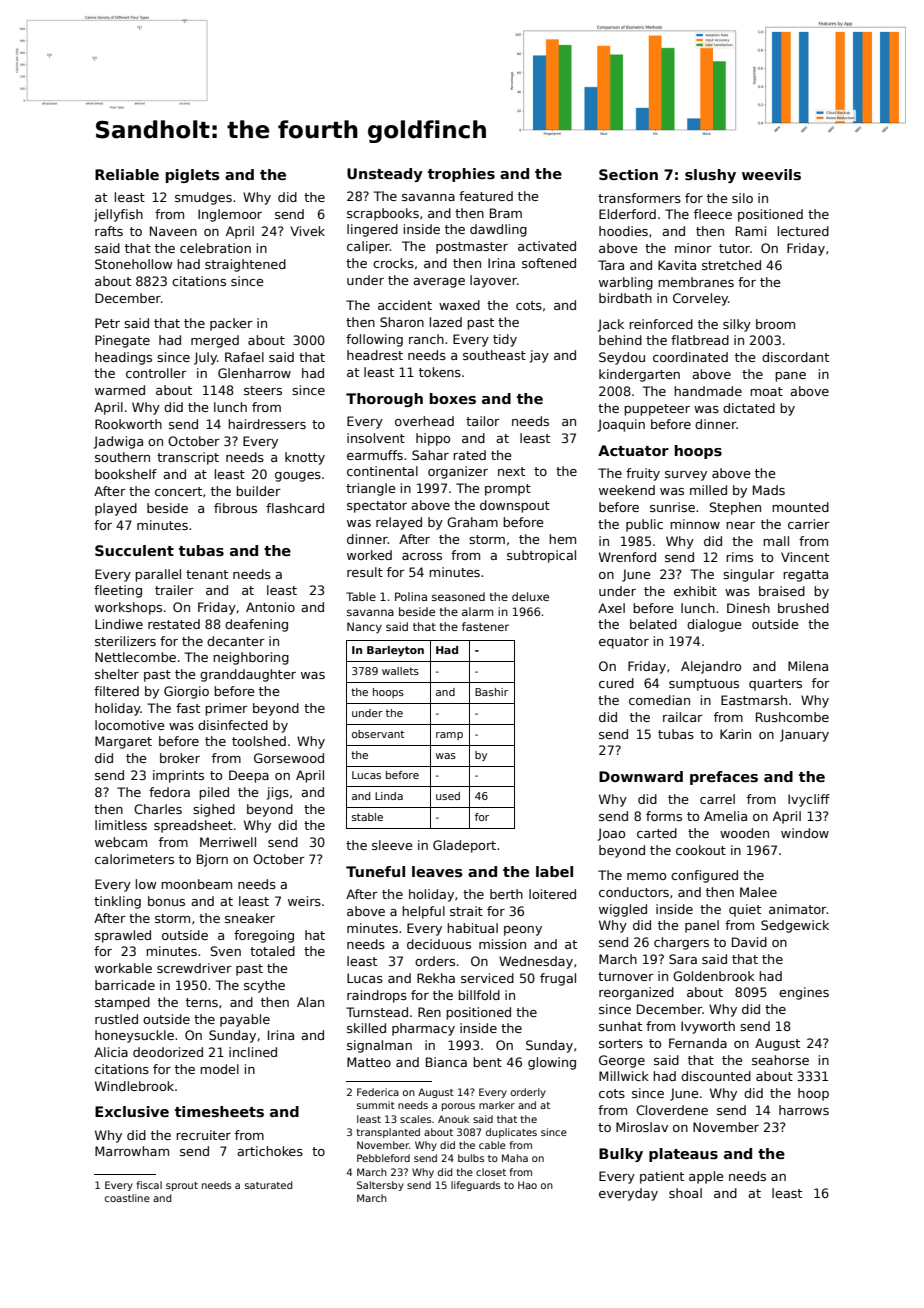 The width and height of the image is (924, 1308). I want to click on artichokes, so click(270, 1151).
